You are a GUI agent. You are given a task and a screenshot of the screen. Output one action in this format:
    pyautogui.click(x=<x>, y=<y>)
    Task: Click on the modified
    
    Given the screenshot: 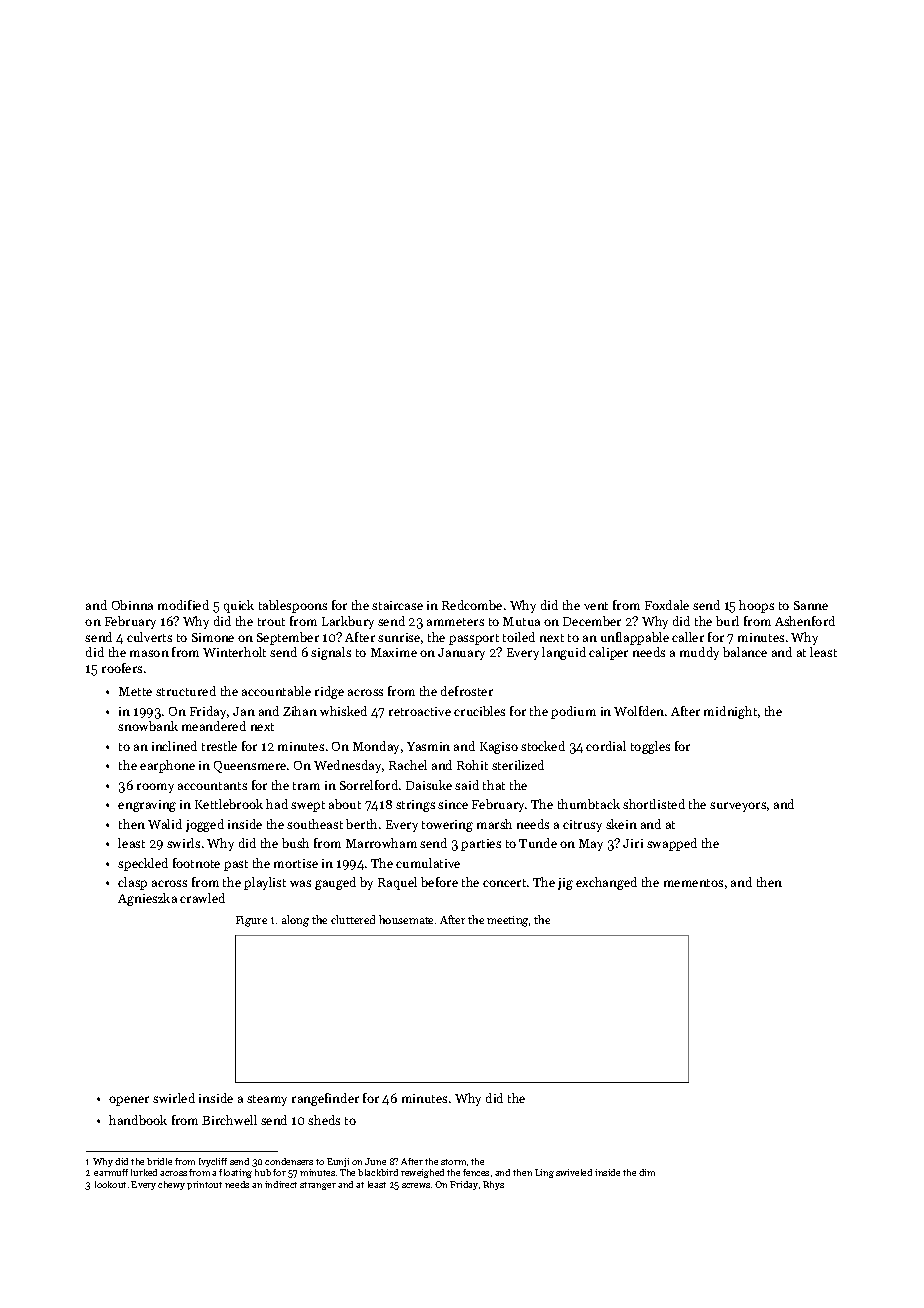 What is the action you would take?
    pyautogui.click(x=183, y=605)
